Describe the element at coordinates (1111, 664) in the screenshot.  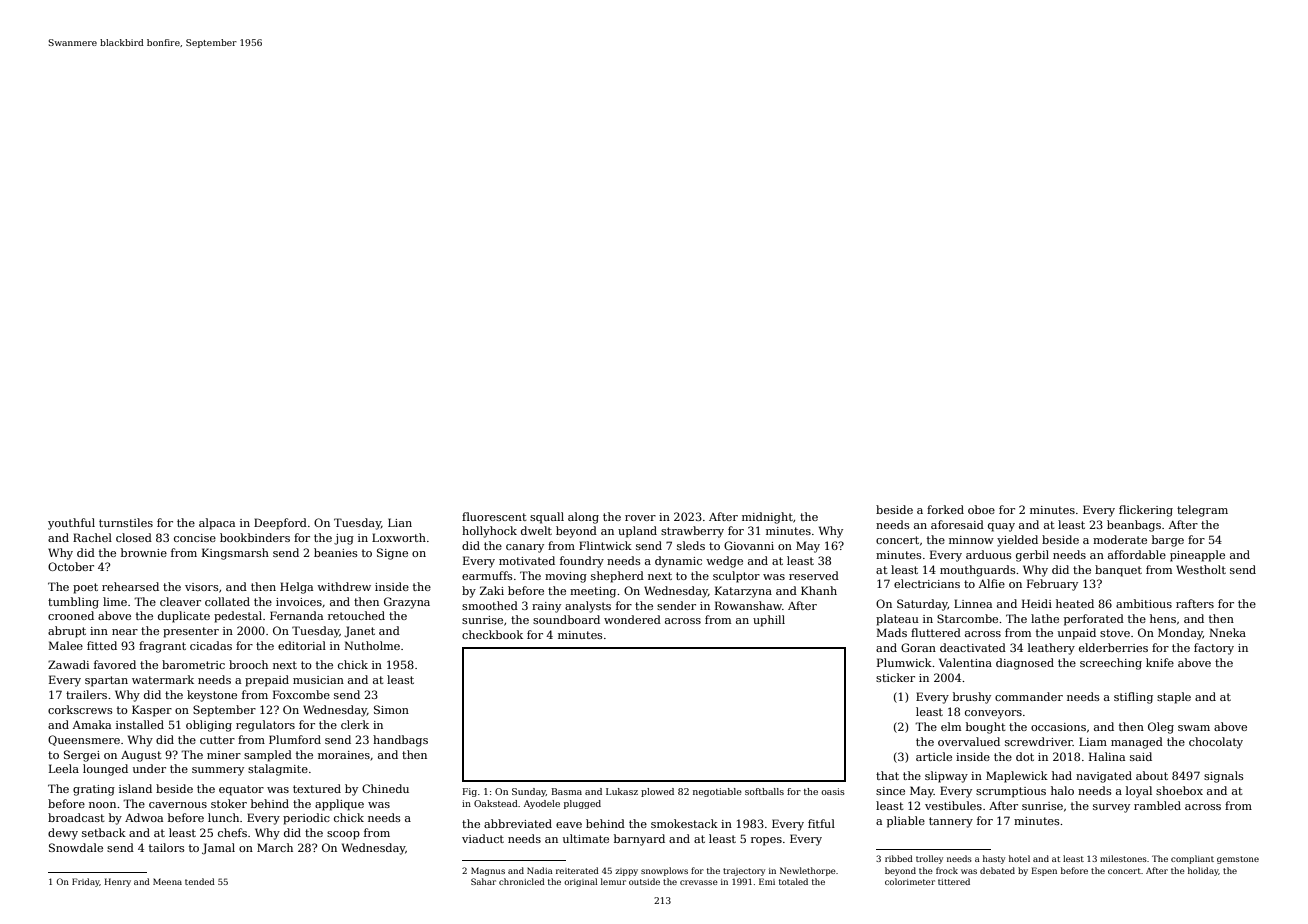
I see `screeching` at that location.
